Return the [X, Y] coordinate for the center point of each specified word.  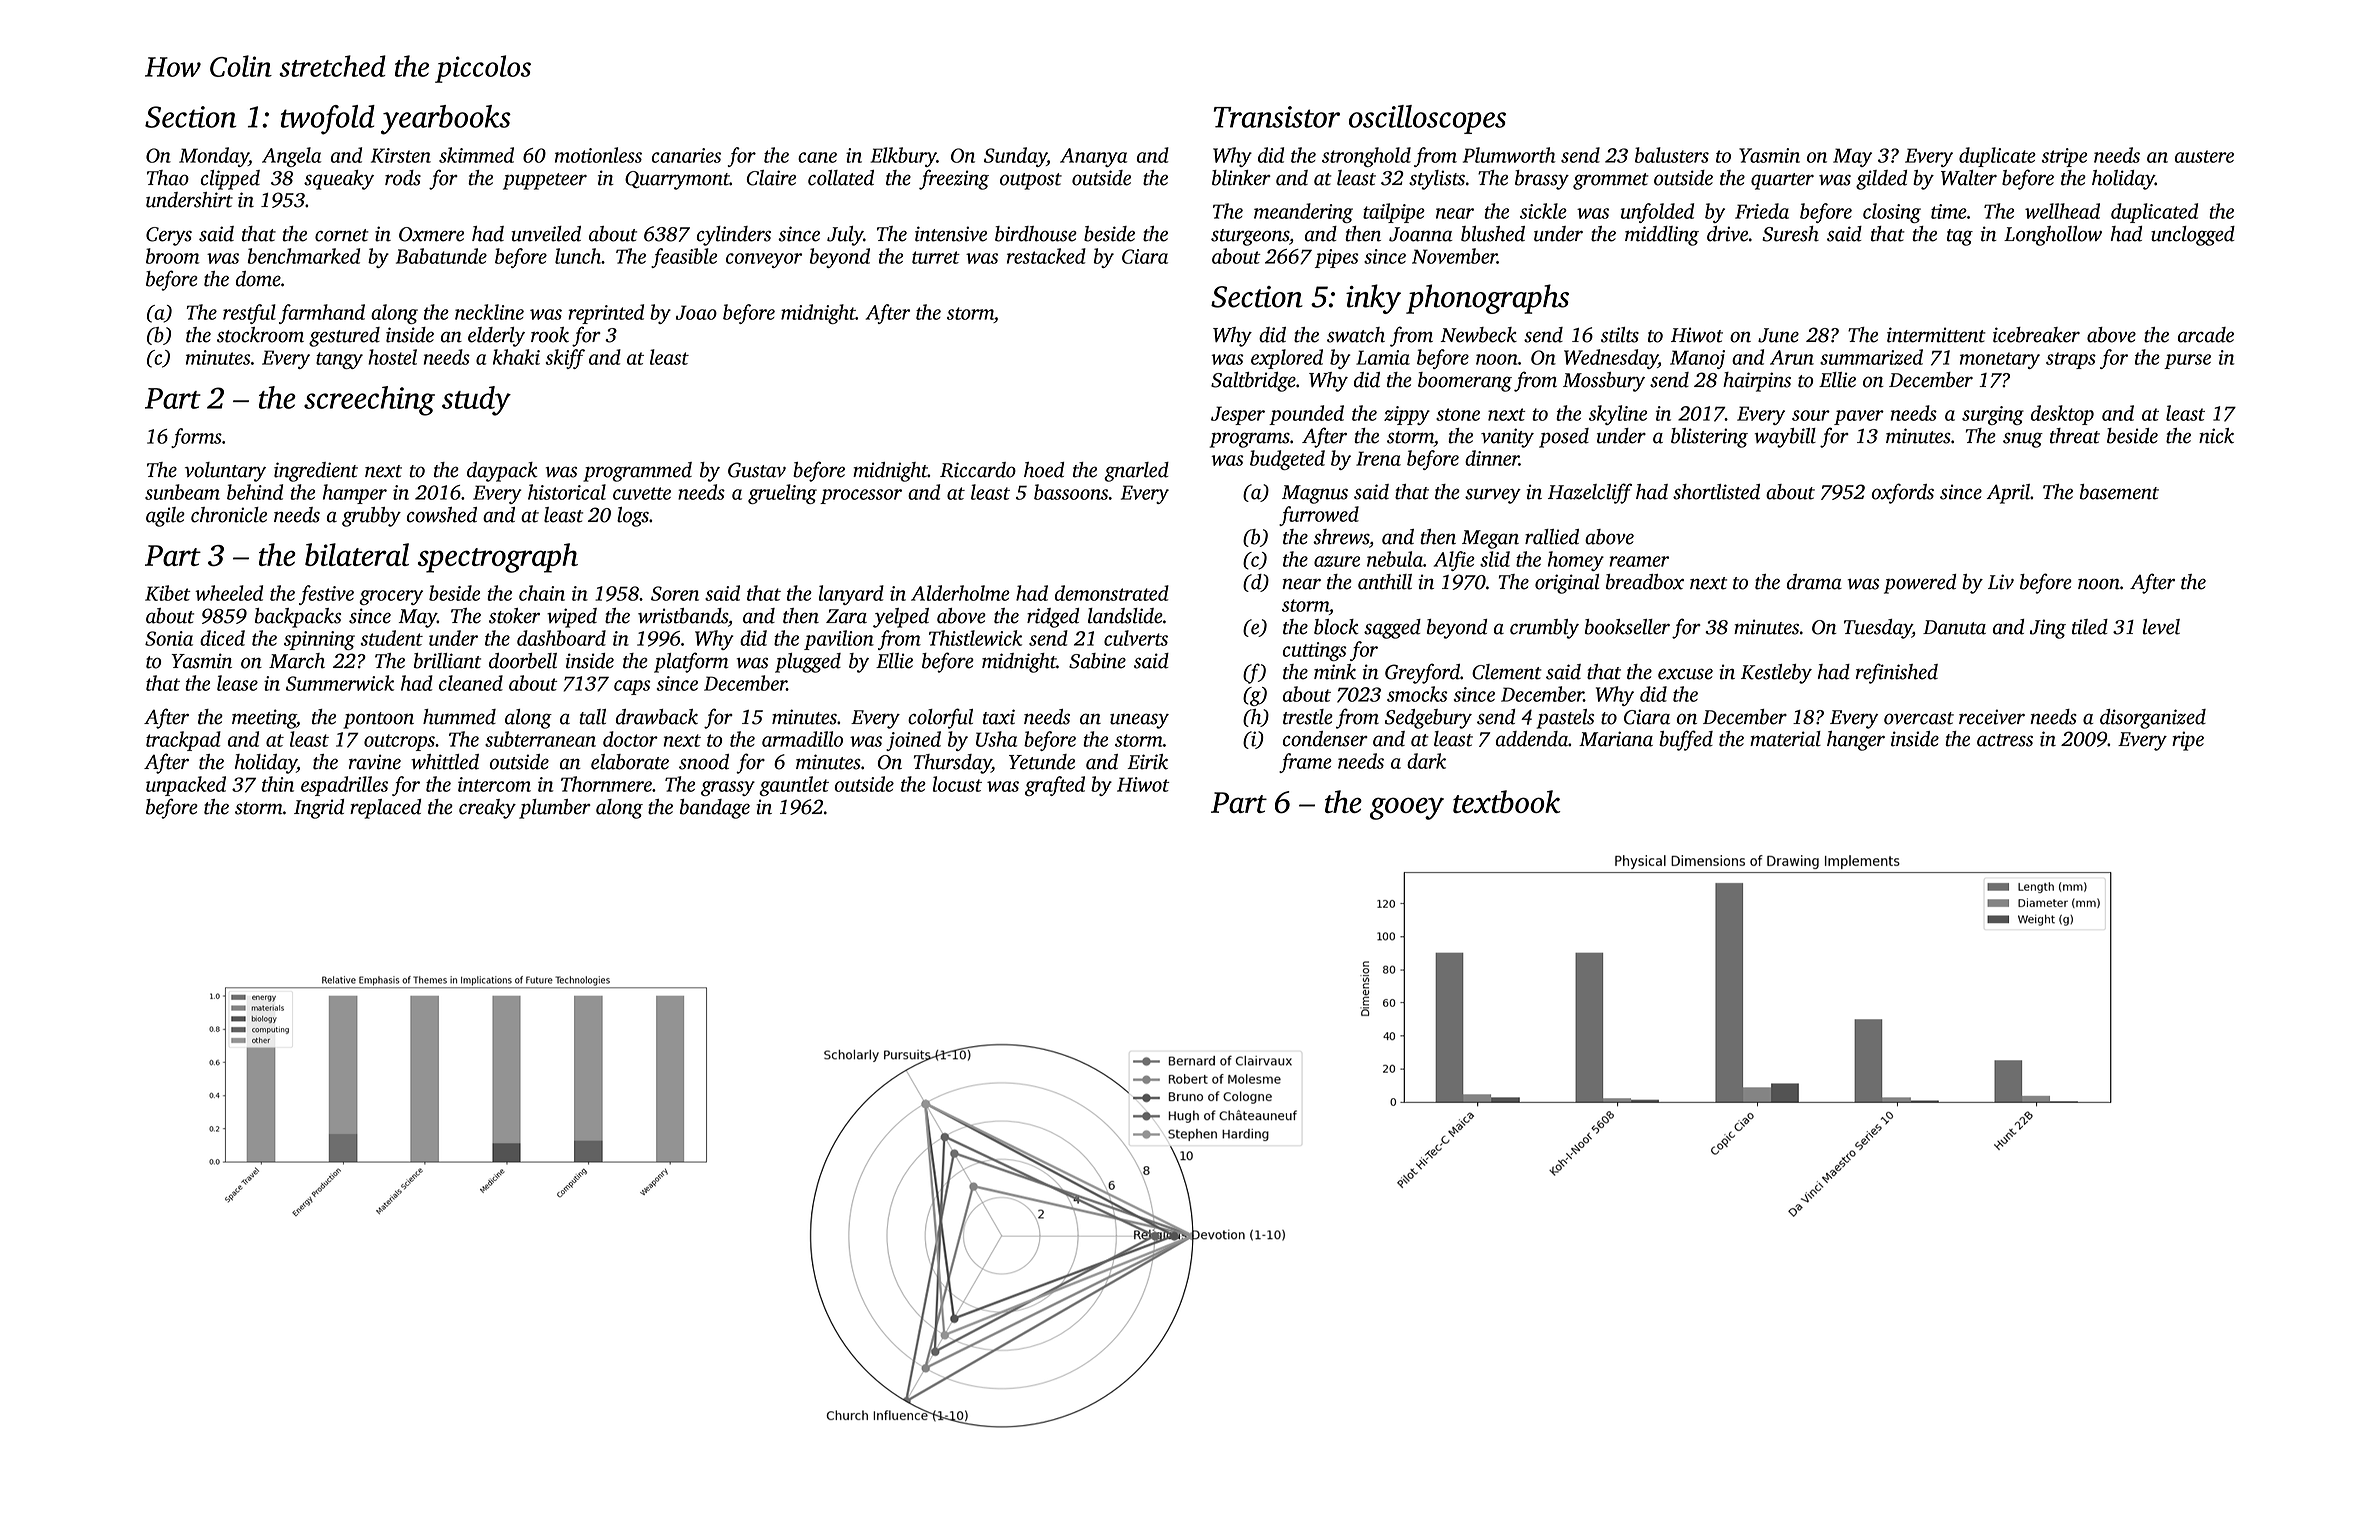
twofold [328, 120]
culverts [1136, 638]
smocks [1417, 694]
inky [1373, 299]
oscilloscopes [1427, 119]
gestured [344, 337]
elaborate [630, 762]
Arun [1792, 357]
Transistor [1277, 117]
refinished [1897, 673]
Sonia [169, 638]
